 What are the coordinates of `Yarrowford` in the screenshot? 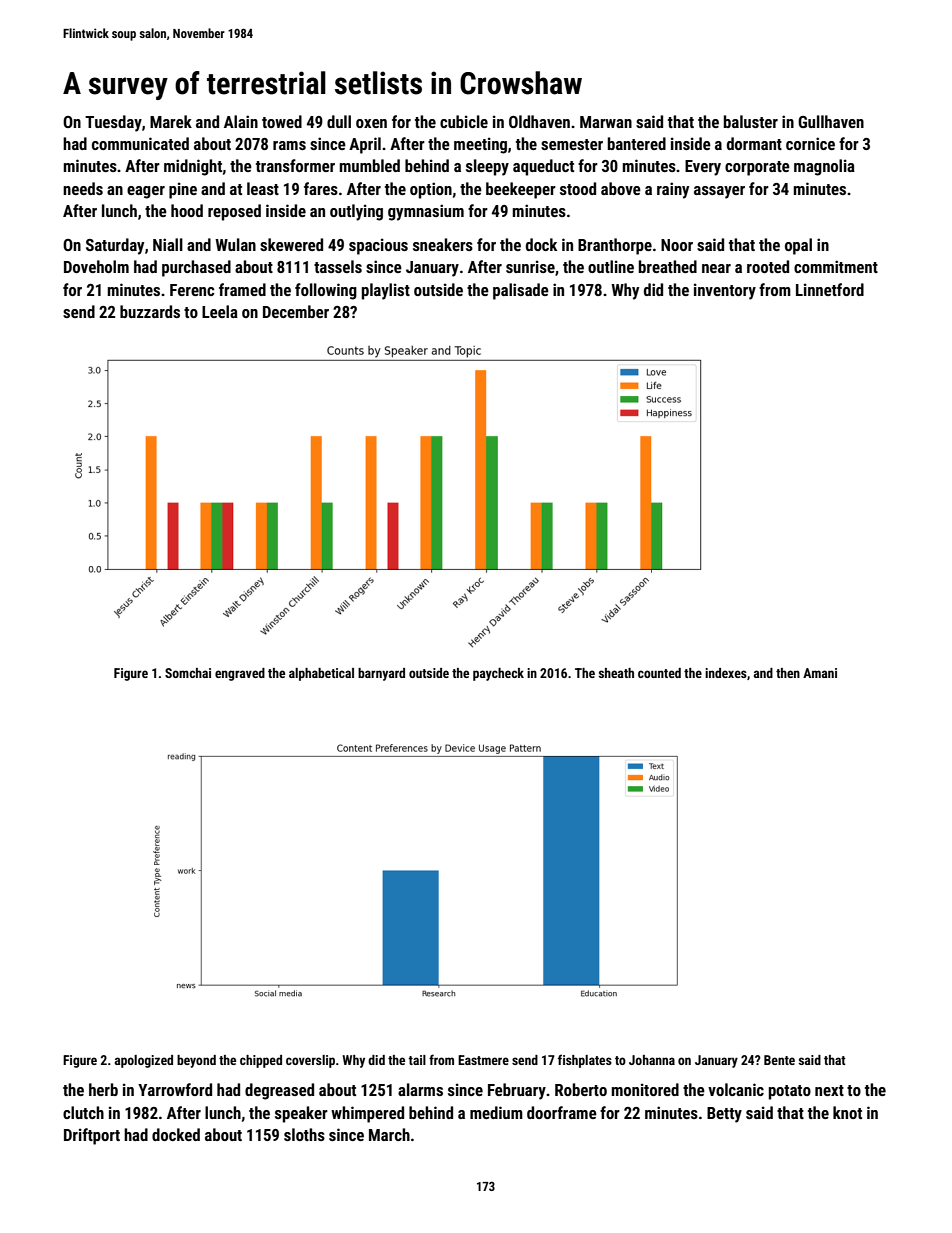 It's located at (175, 1089).
